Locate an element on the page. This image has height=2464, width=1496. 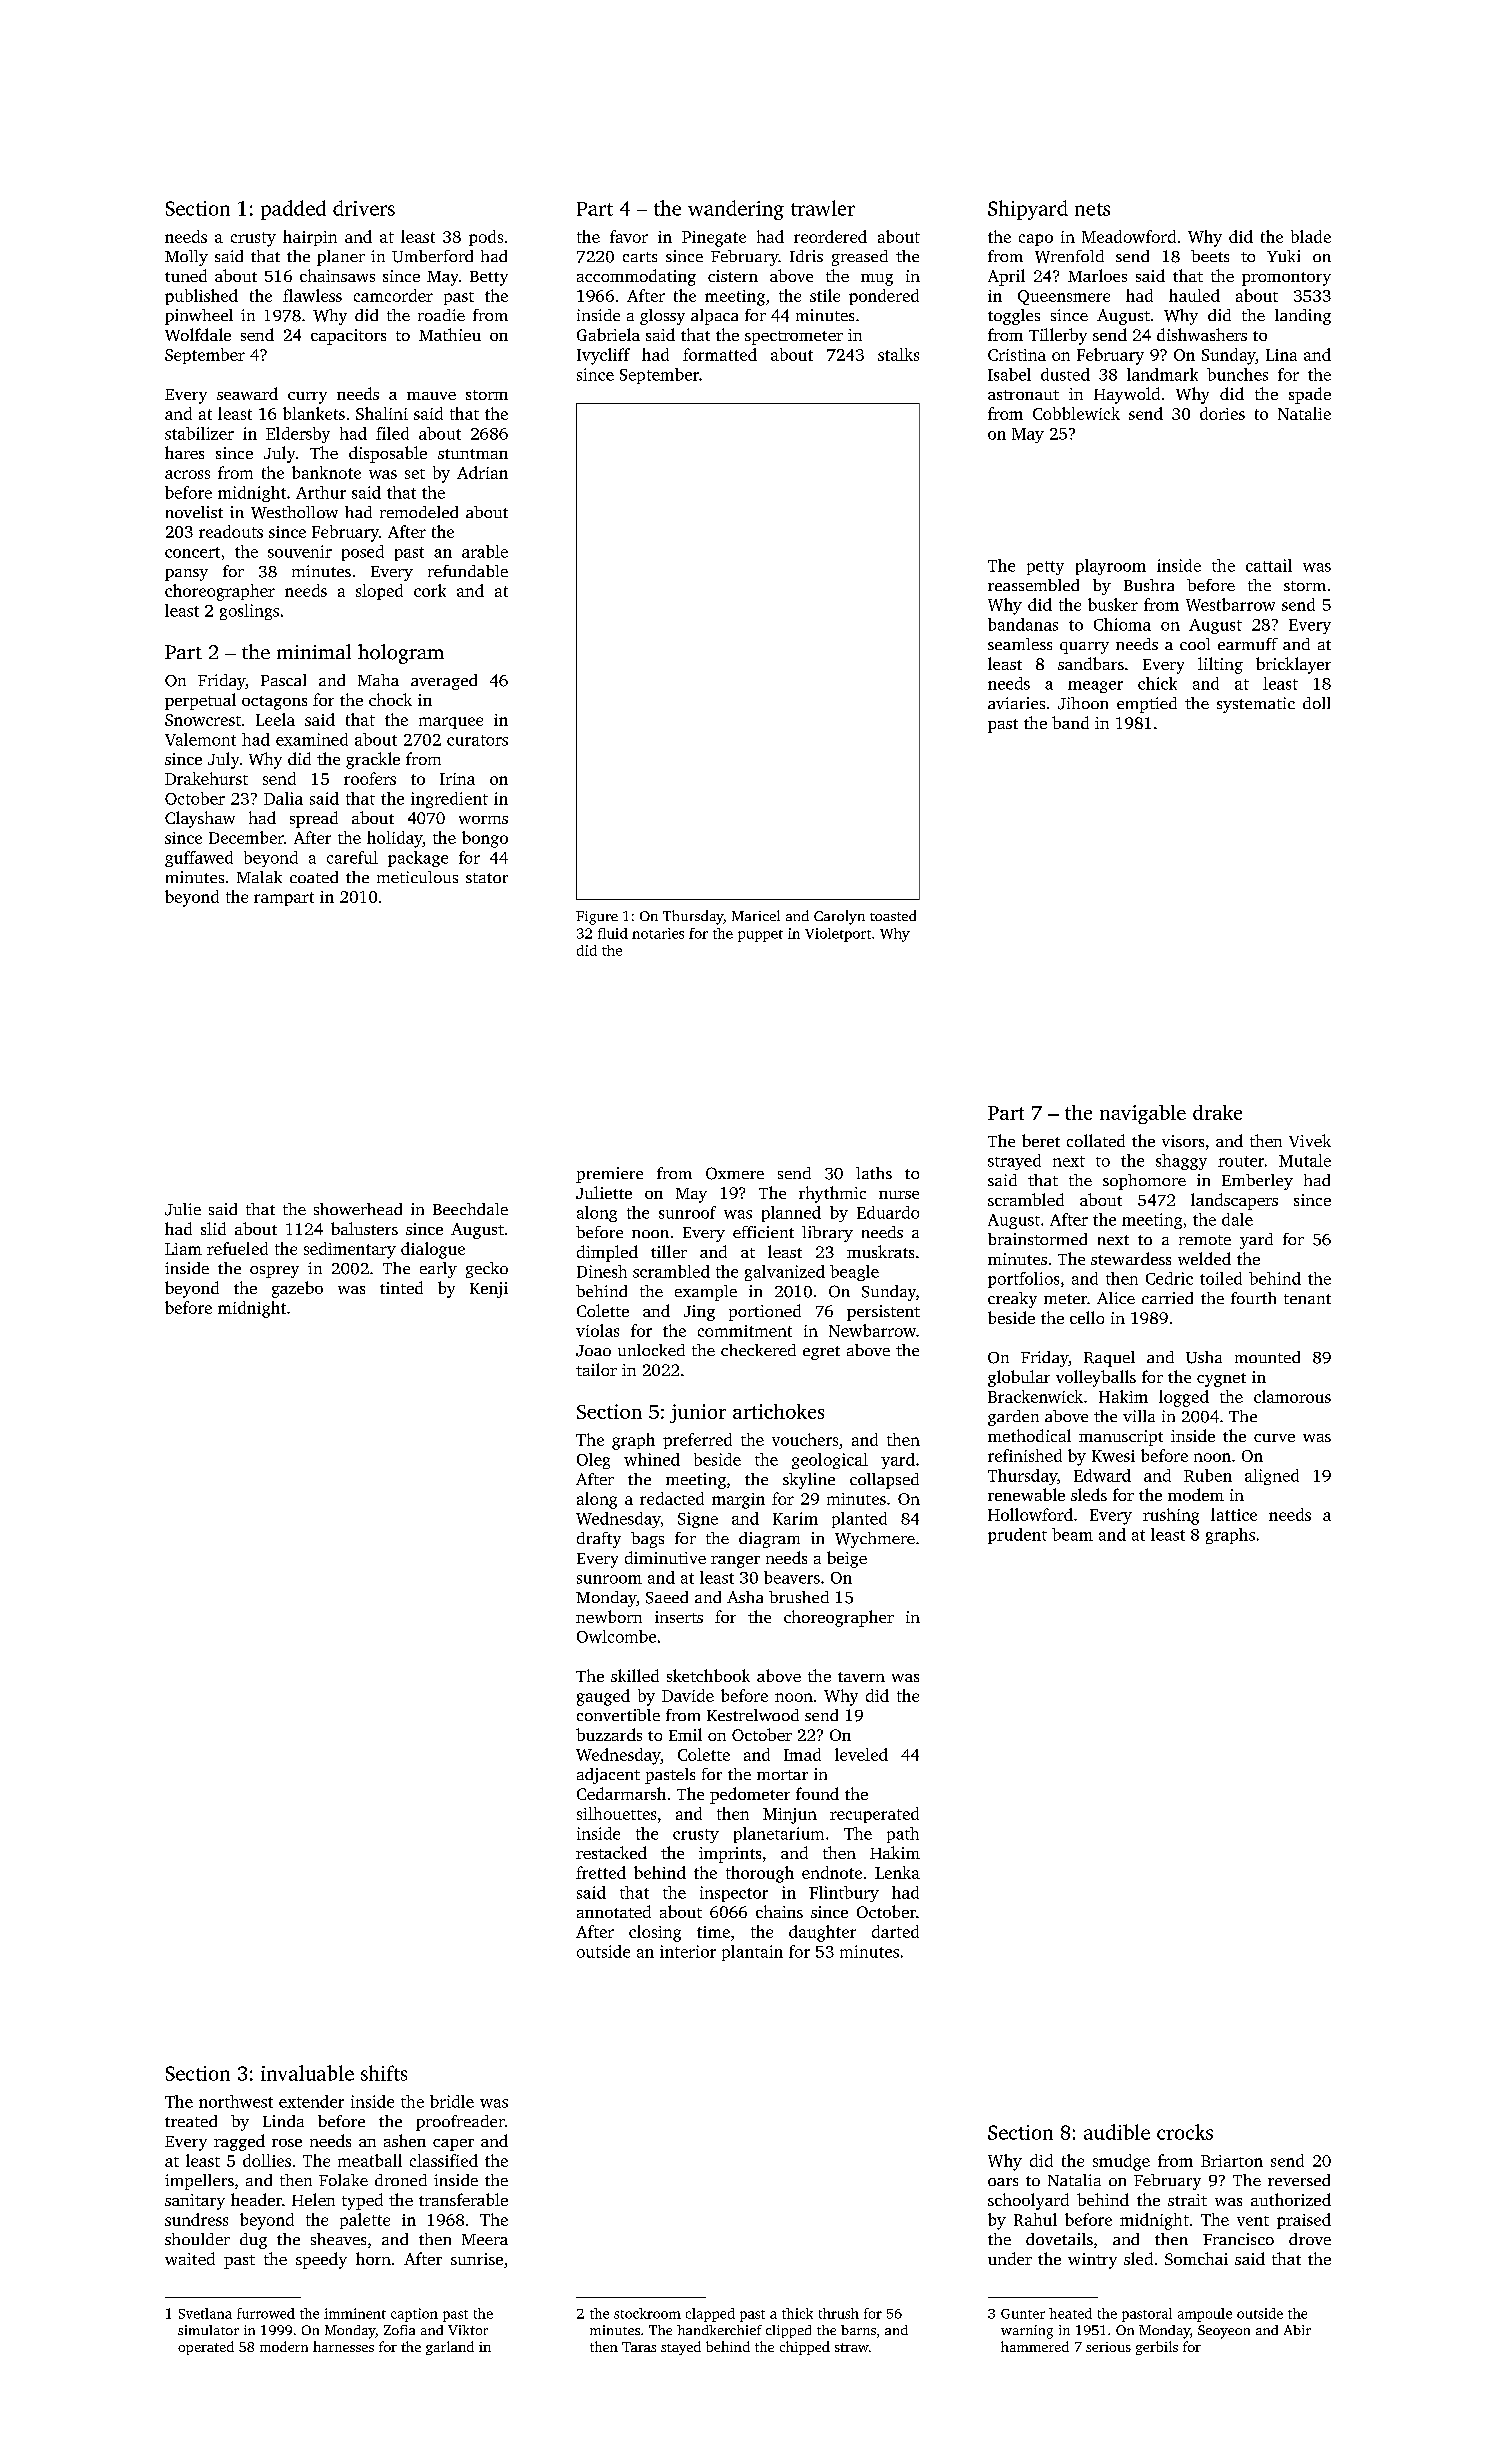
audible is located at coordinates (1117, 2132).
